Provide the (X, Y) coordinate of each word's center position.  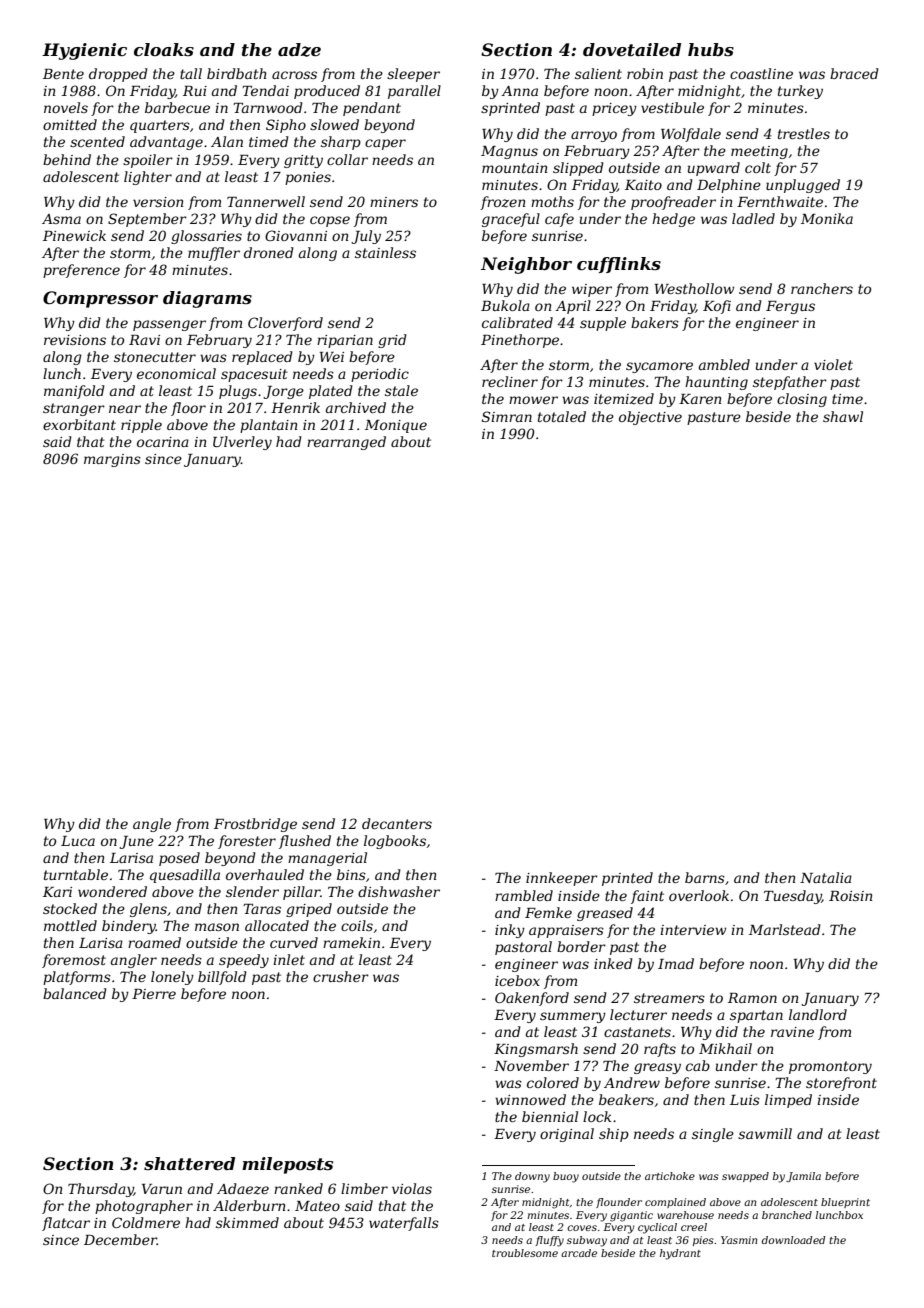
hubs (711, 49)
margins (112, 460)
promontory (830, 1067)
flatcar (66, 1224)
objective (650, 418)
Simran (507, 416)
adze (299, 50)
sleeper (413, 75)
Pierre (154, 994)
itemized (624, 399)
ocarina (163, 442)
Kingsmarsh (536, 1050)
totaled (562, 416)
